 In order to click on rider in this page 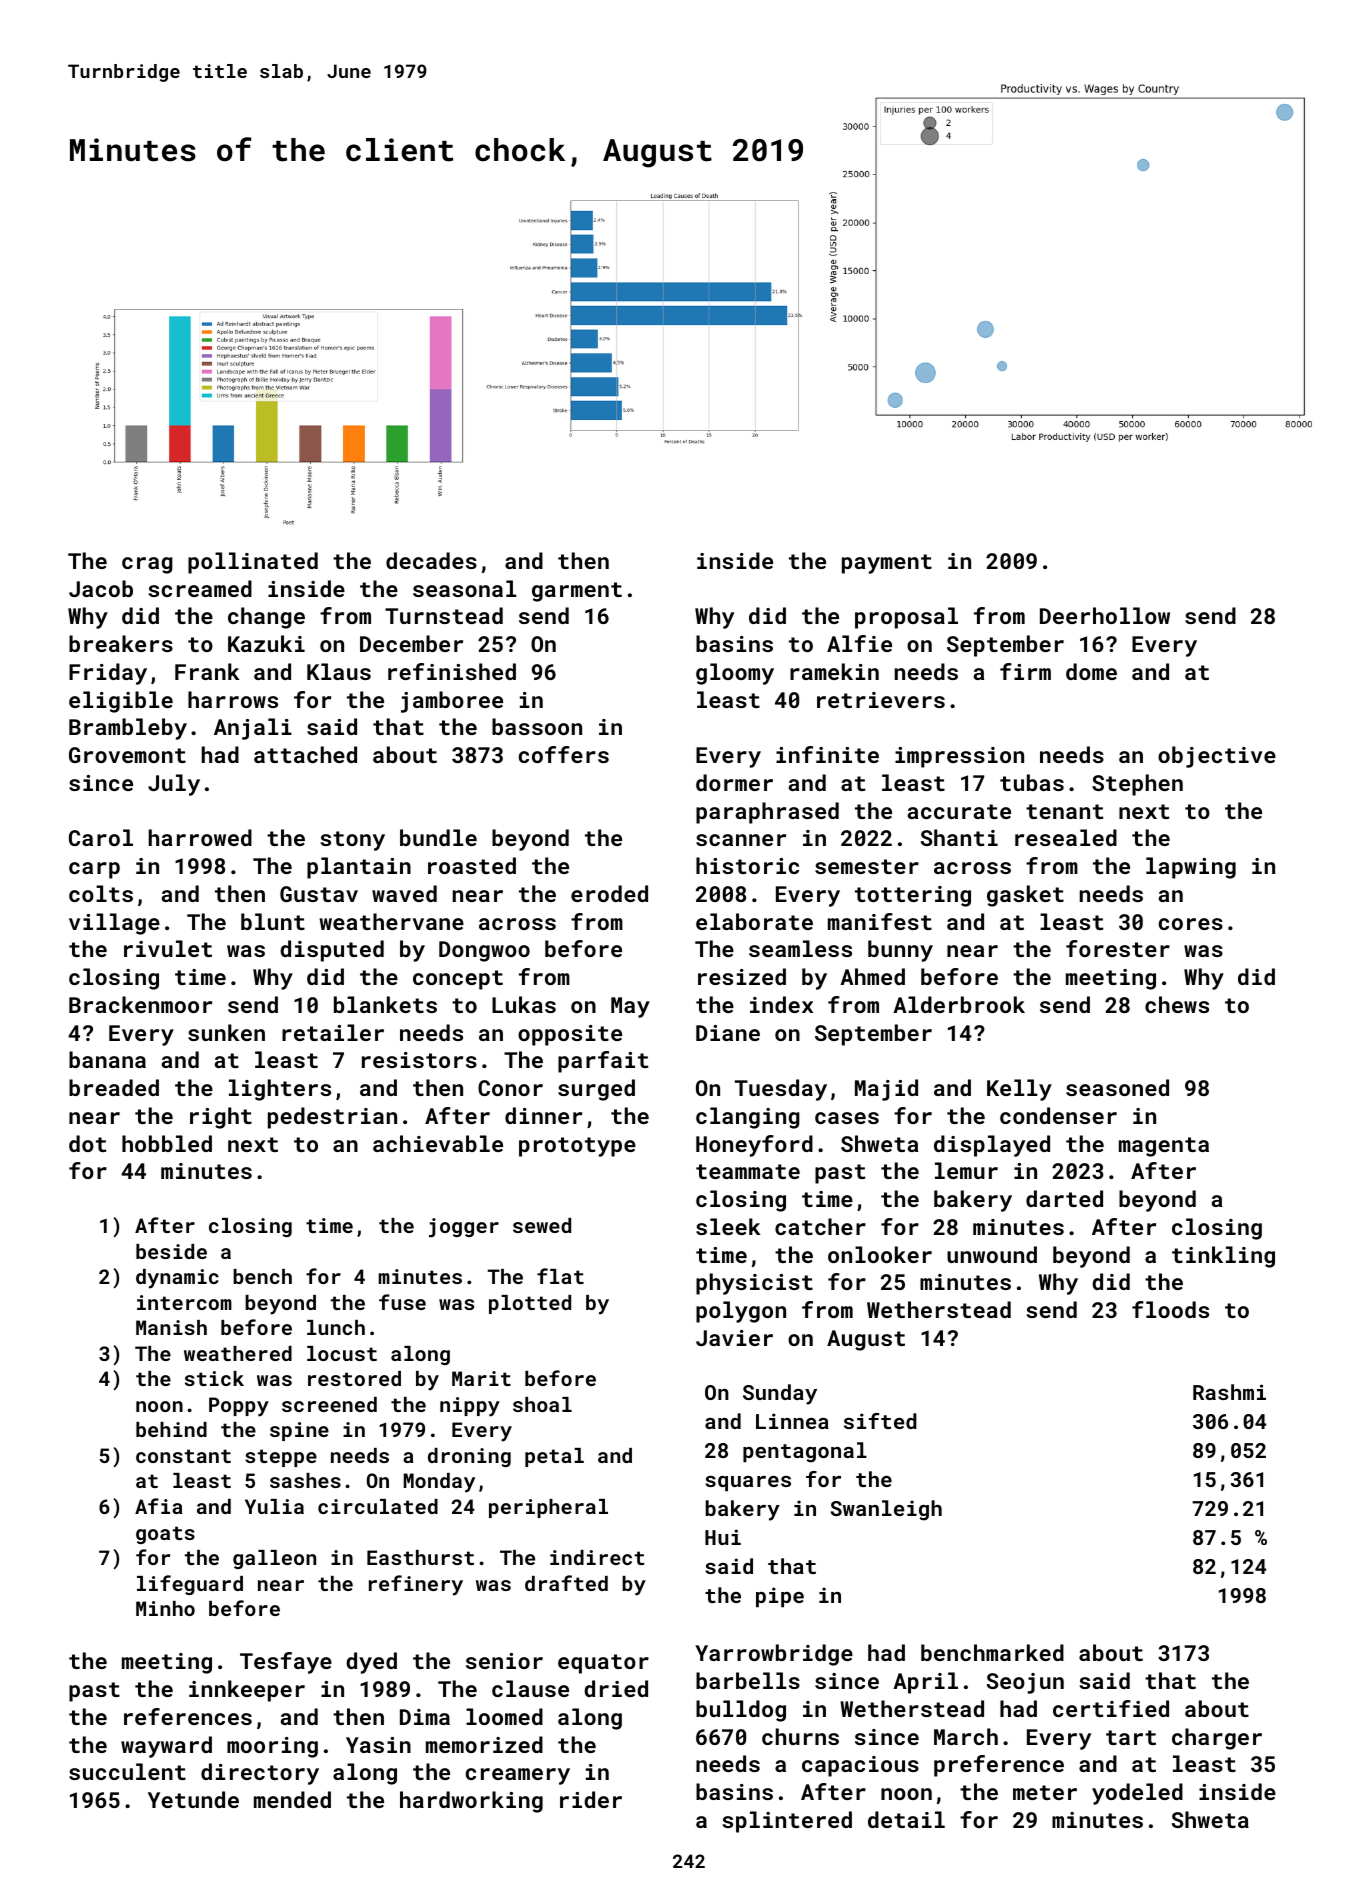, I will do `click(591, 1799)`.
